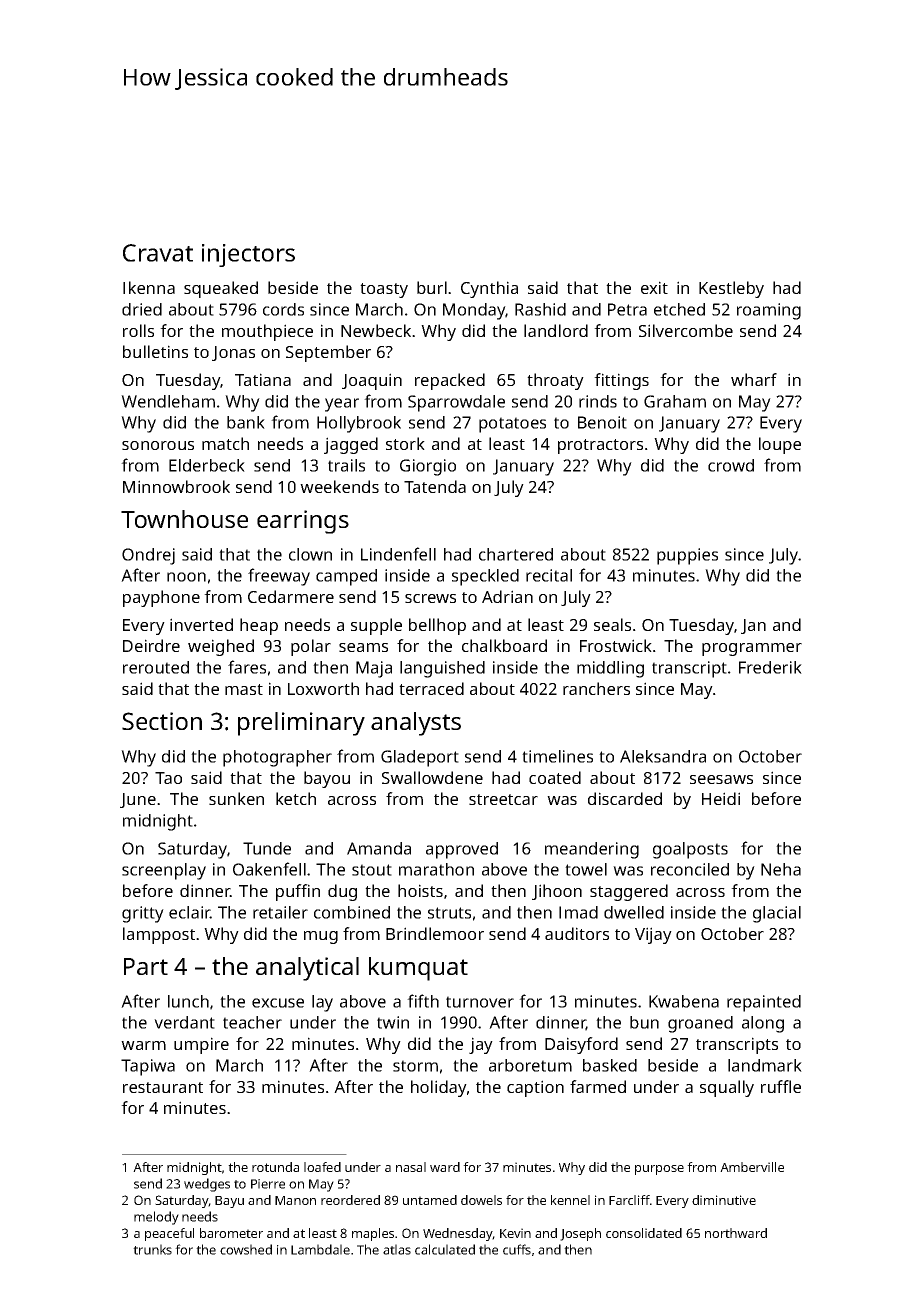  What do you see at coordinates (188, 1001) in the screenshot?
I see `lunch` at bounding box center [188, 1001].
